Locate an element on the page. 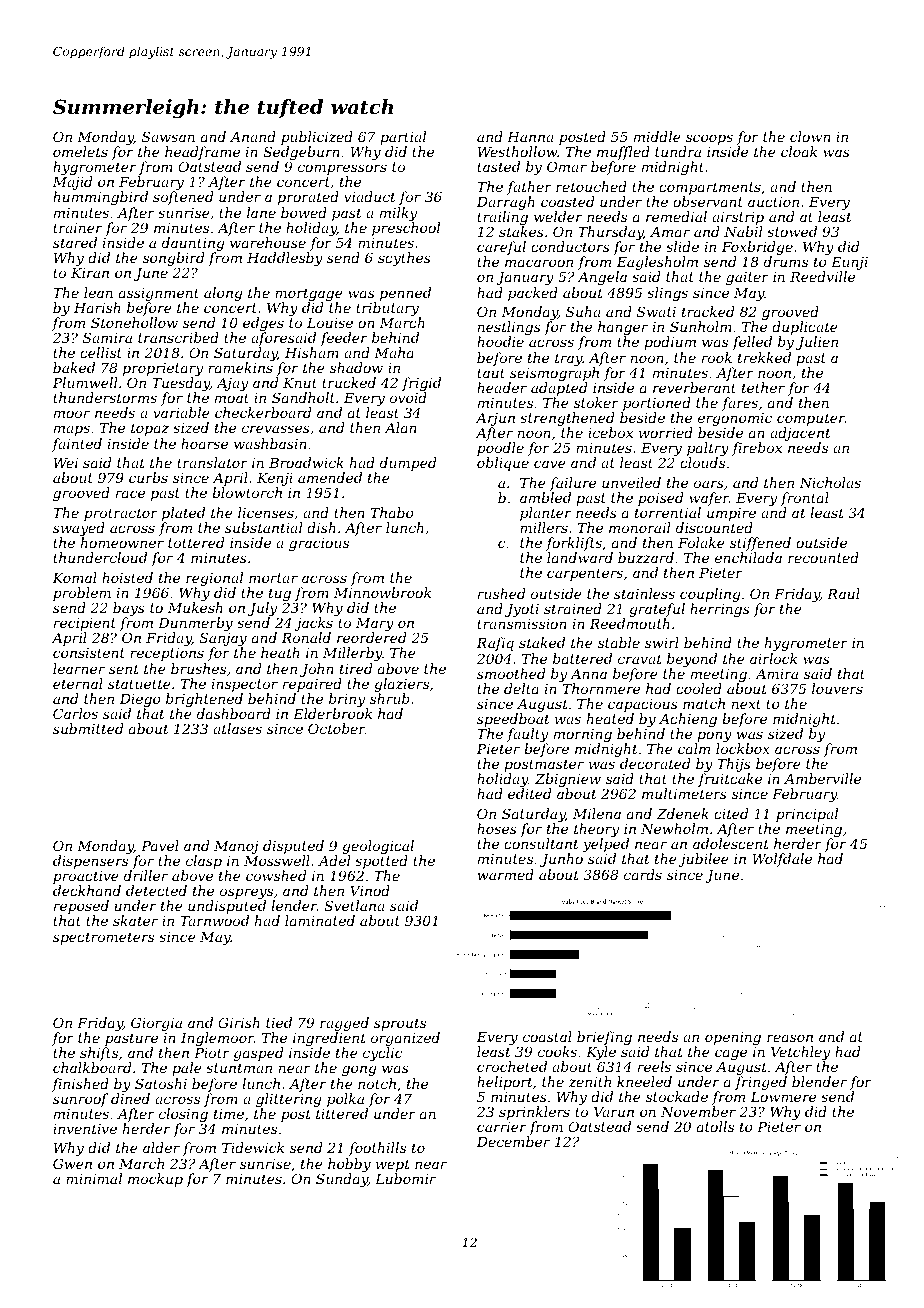 Image resolution: width=924 pixels, height=1308 pixels. submitted is located at coordinates (88, 728).
